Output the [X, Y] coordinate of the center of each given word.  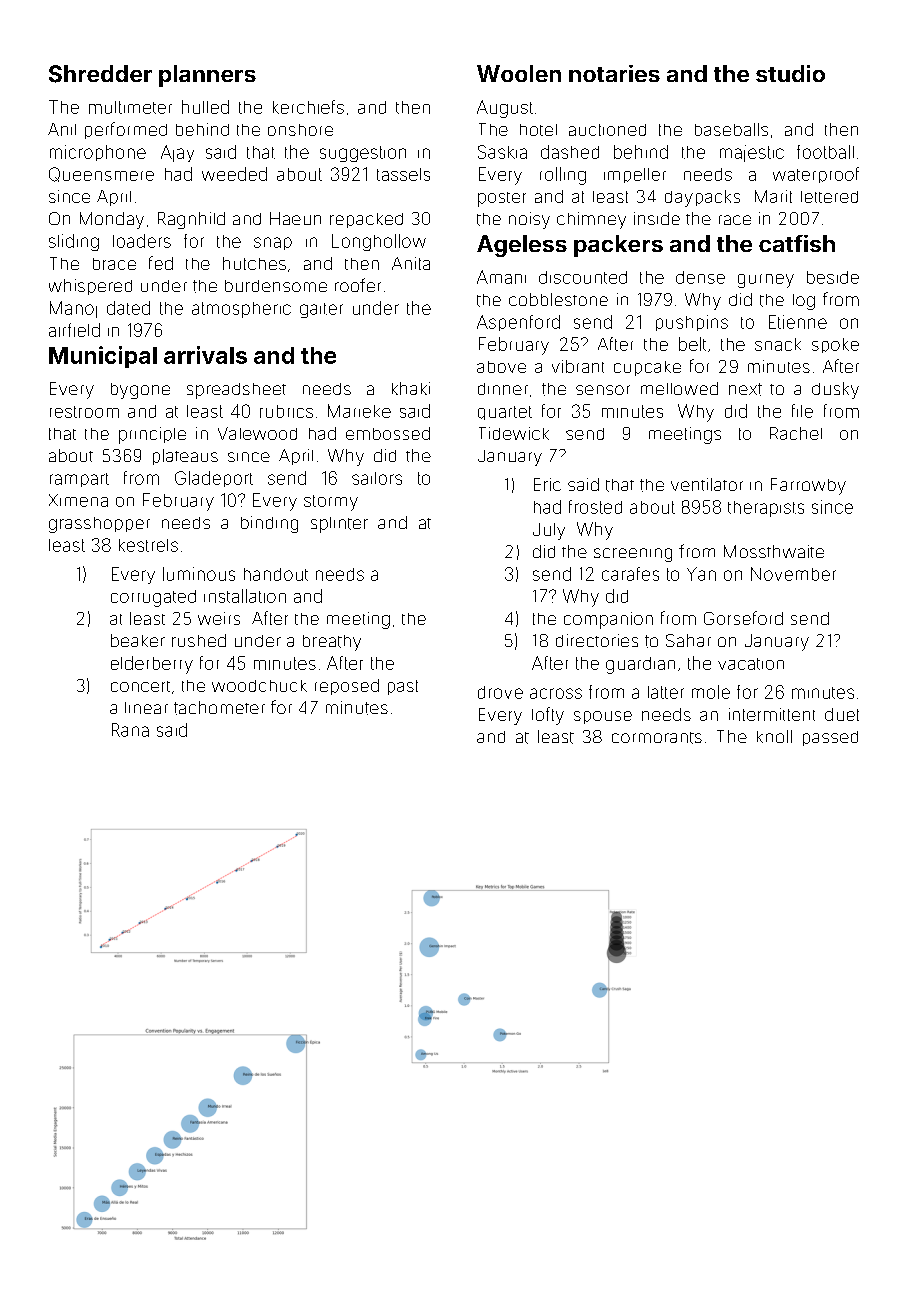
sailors [377, 478]
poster [502, 199]
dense [700, 277]
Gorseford [743, 618]
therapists [766, 509]
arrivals [205, 355]
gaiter [321, 310]
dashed [570, 152]
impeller [635, 175]
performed [126, 130]
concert [140, 686]
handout [276, 574]
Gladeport [214, 479]
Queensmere [101, 174]
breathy [332, 643]
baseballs [731, 129]
